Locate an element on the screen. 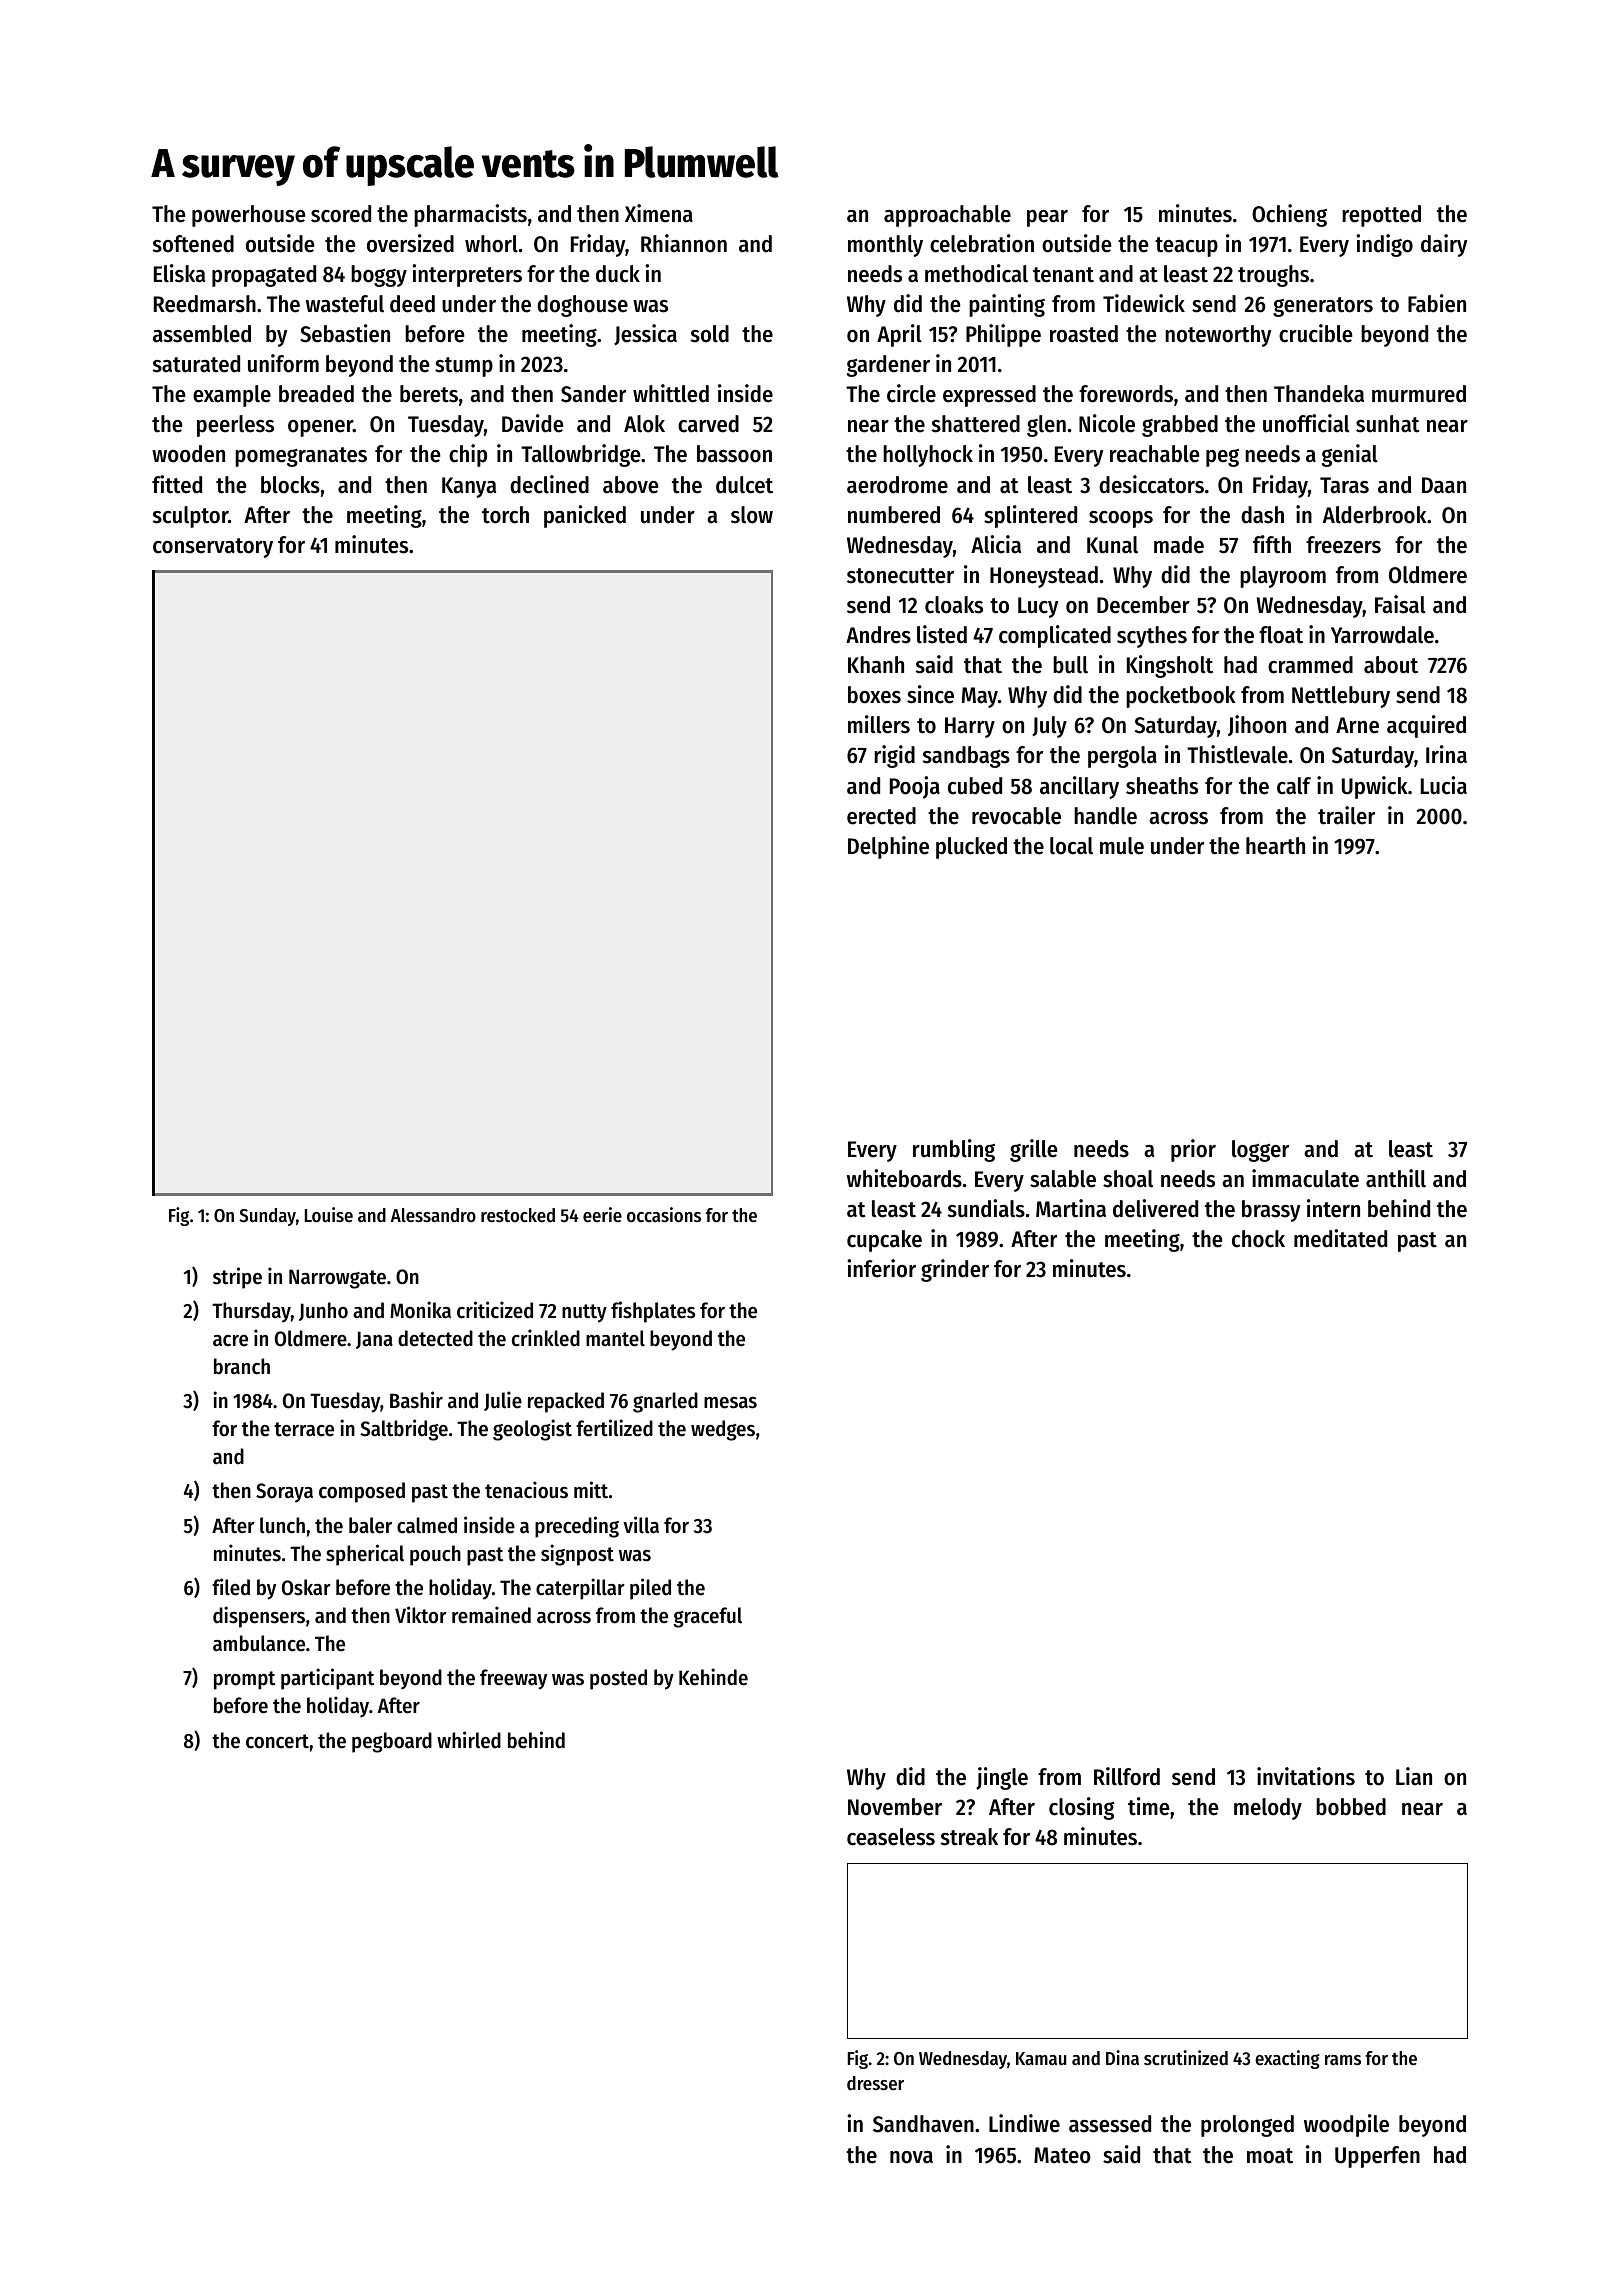 The height and width of the screenshot is (2292, 1620). Kamau is located at coordinates (1041, 2058).
